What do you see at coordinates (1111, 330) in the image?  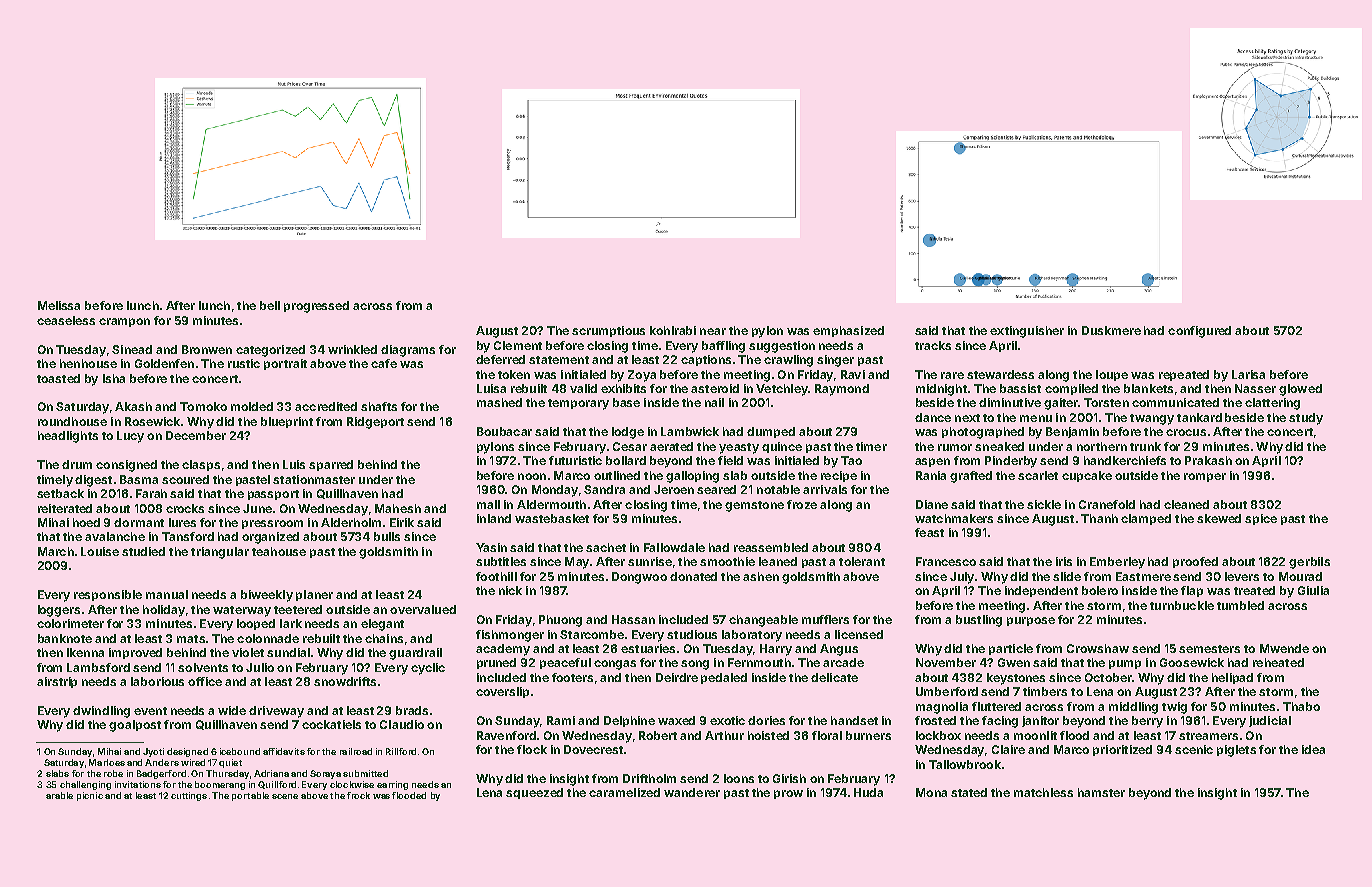 I see `Duskmere` at bounding box center [1111, 330].
